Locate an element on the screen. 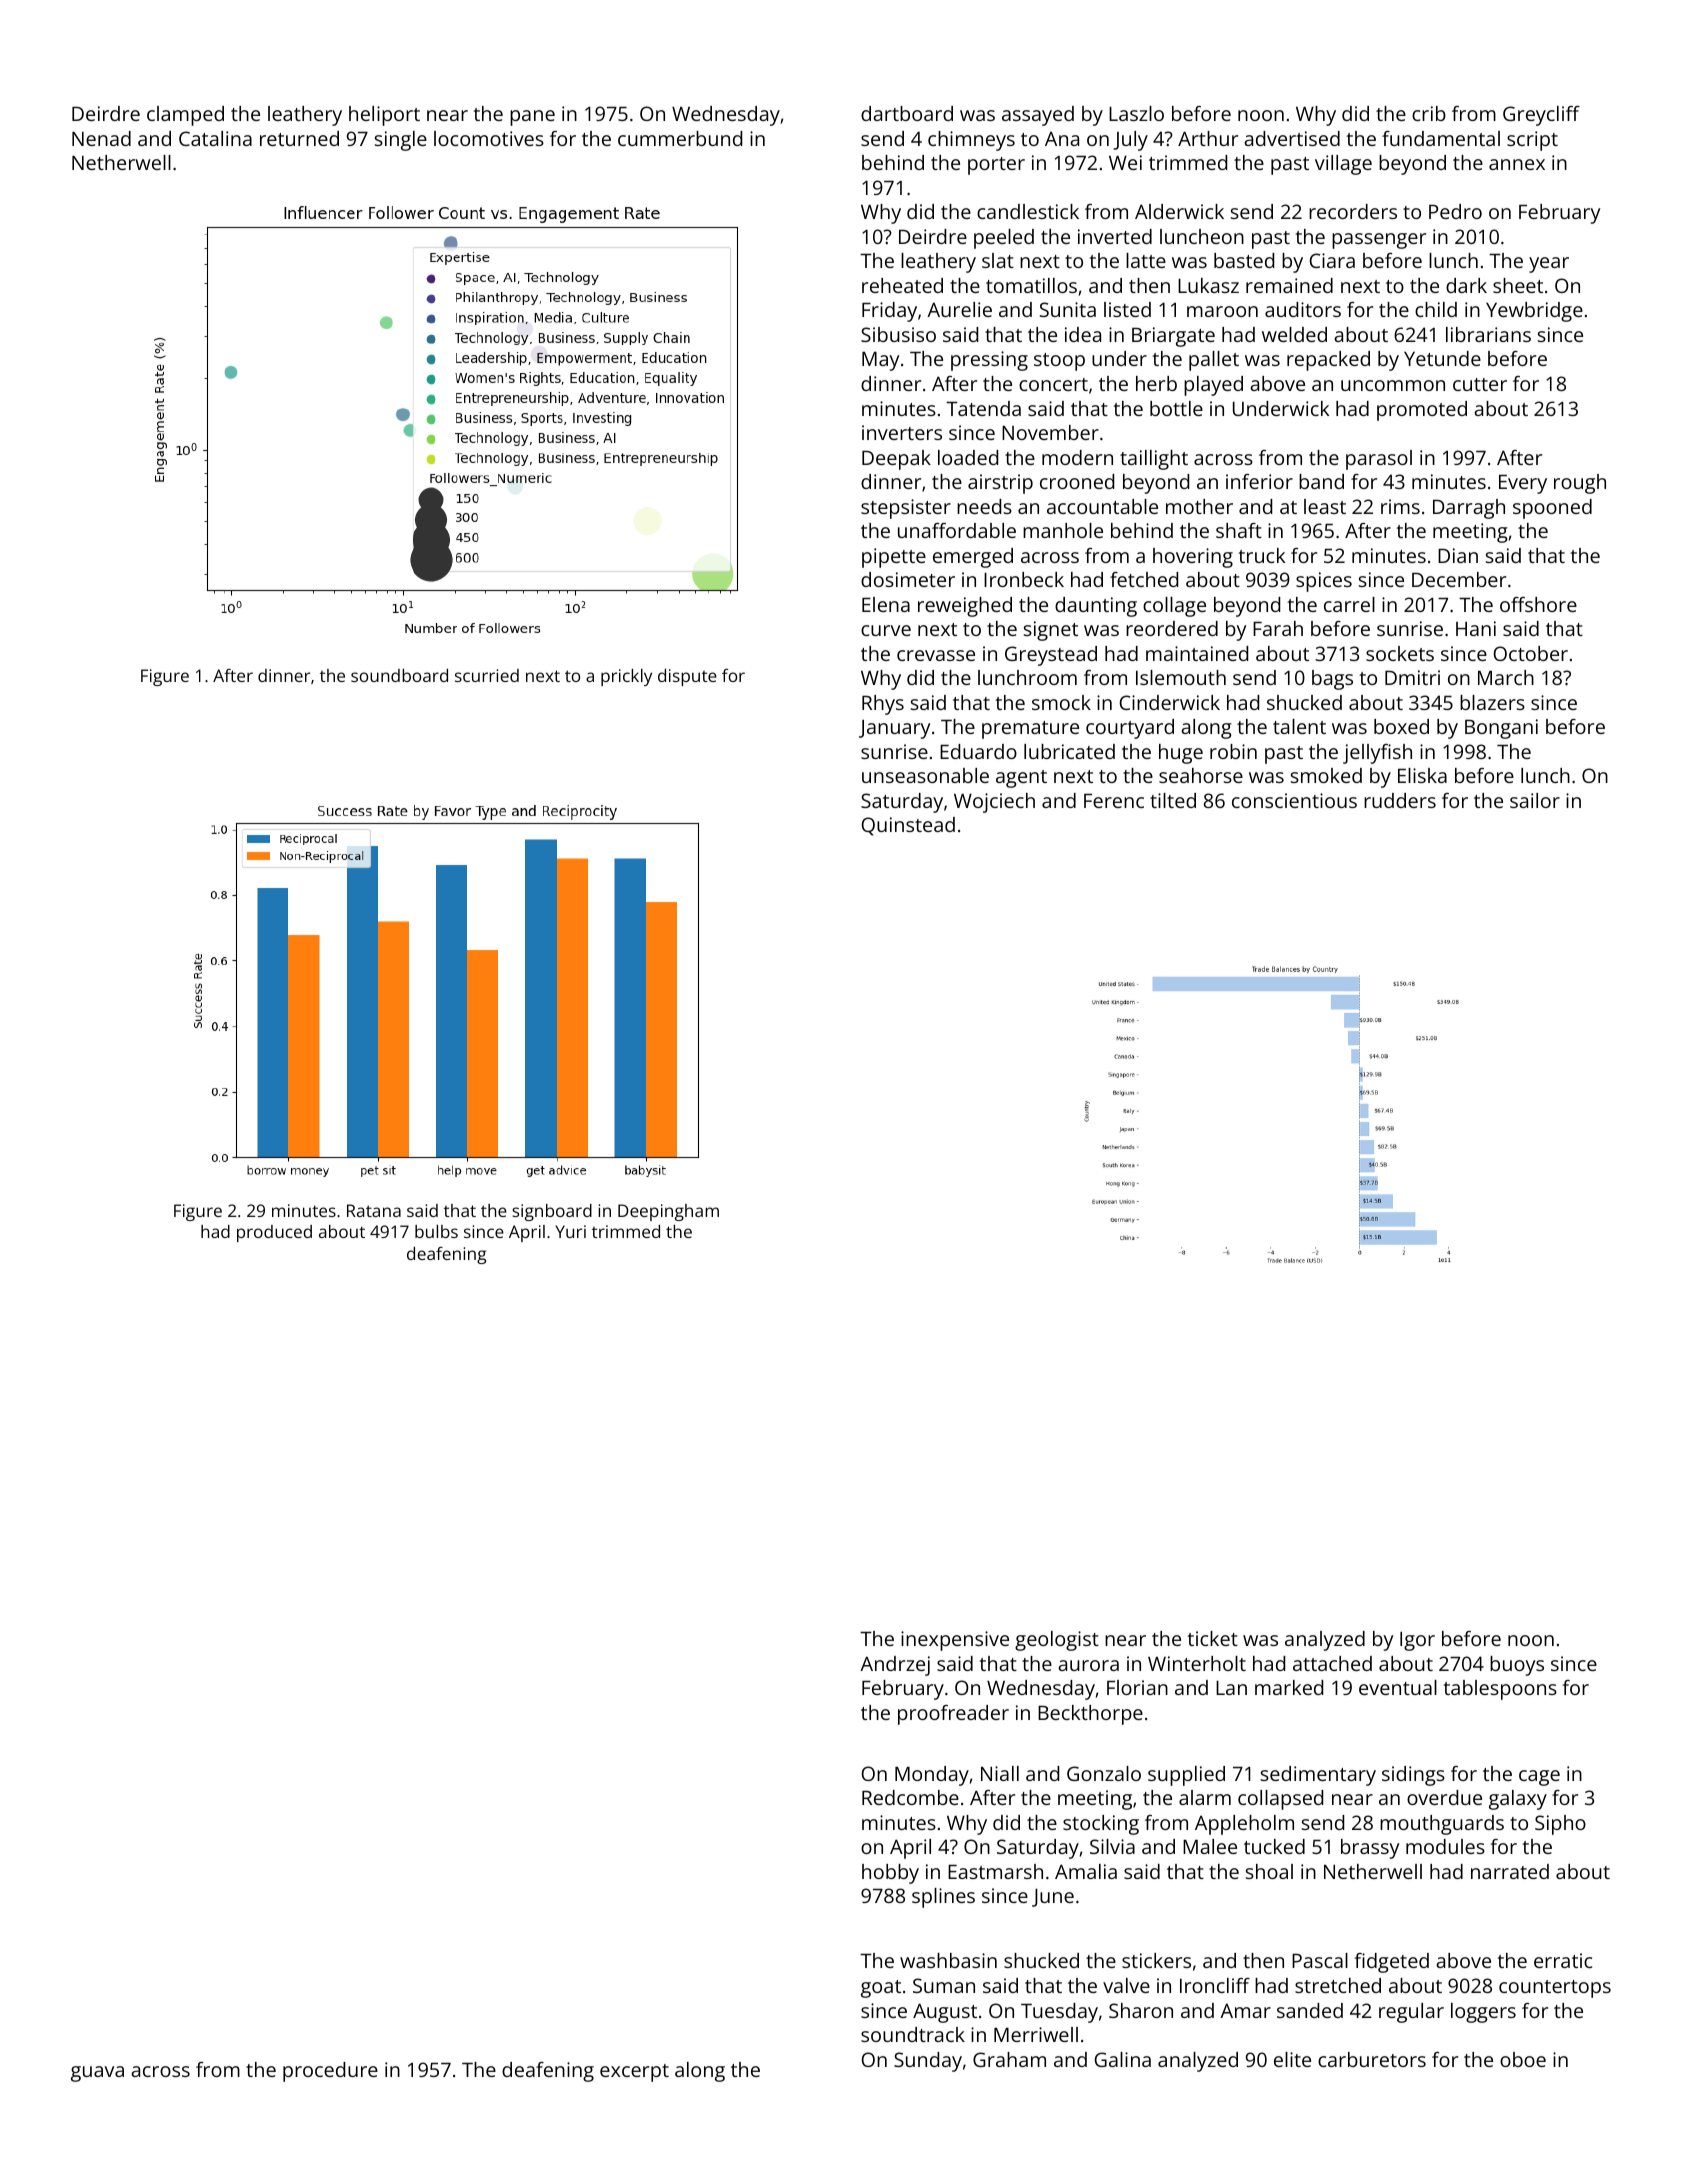 This screenshot has width=1683, height=2178. Greycliff is located at coordinates (1541, 116).
